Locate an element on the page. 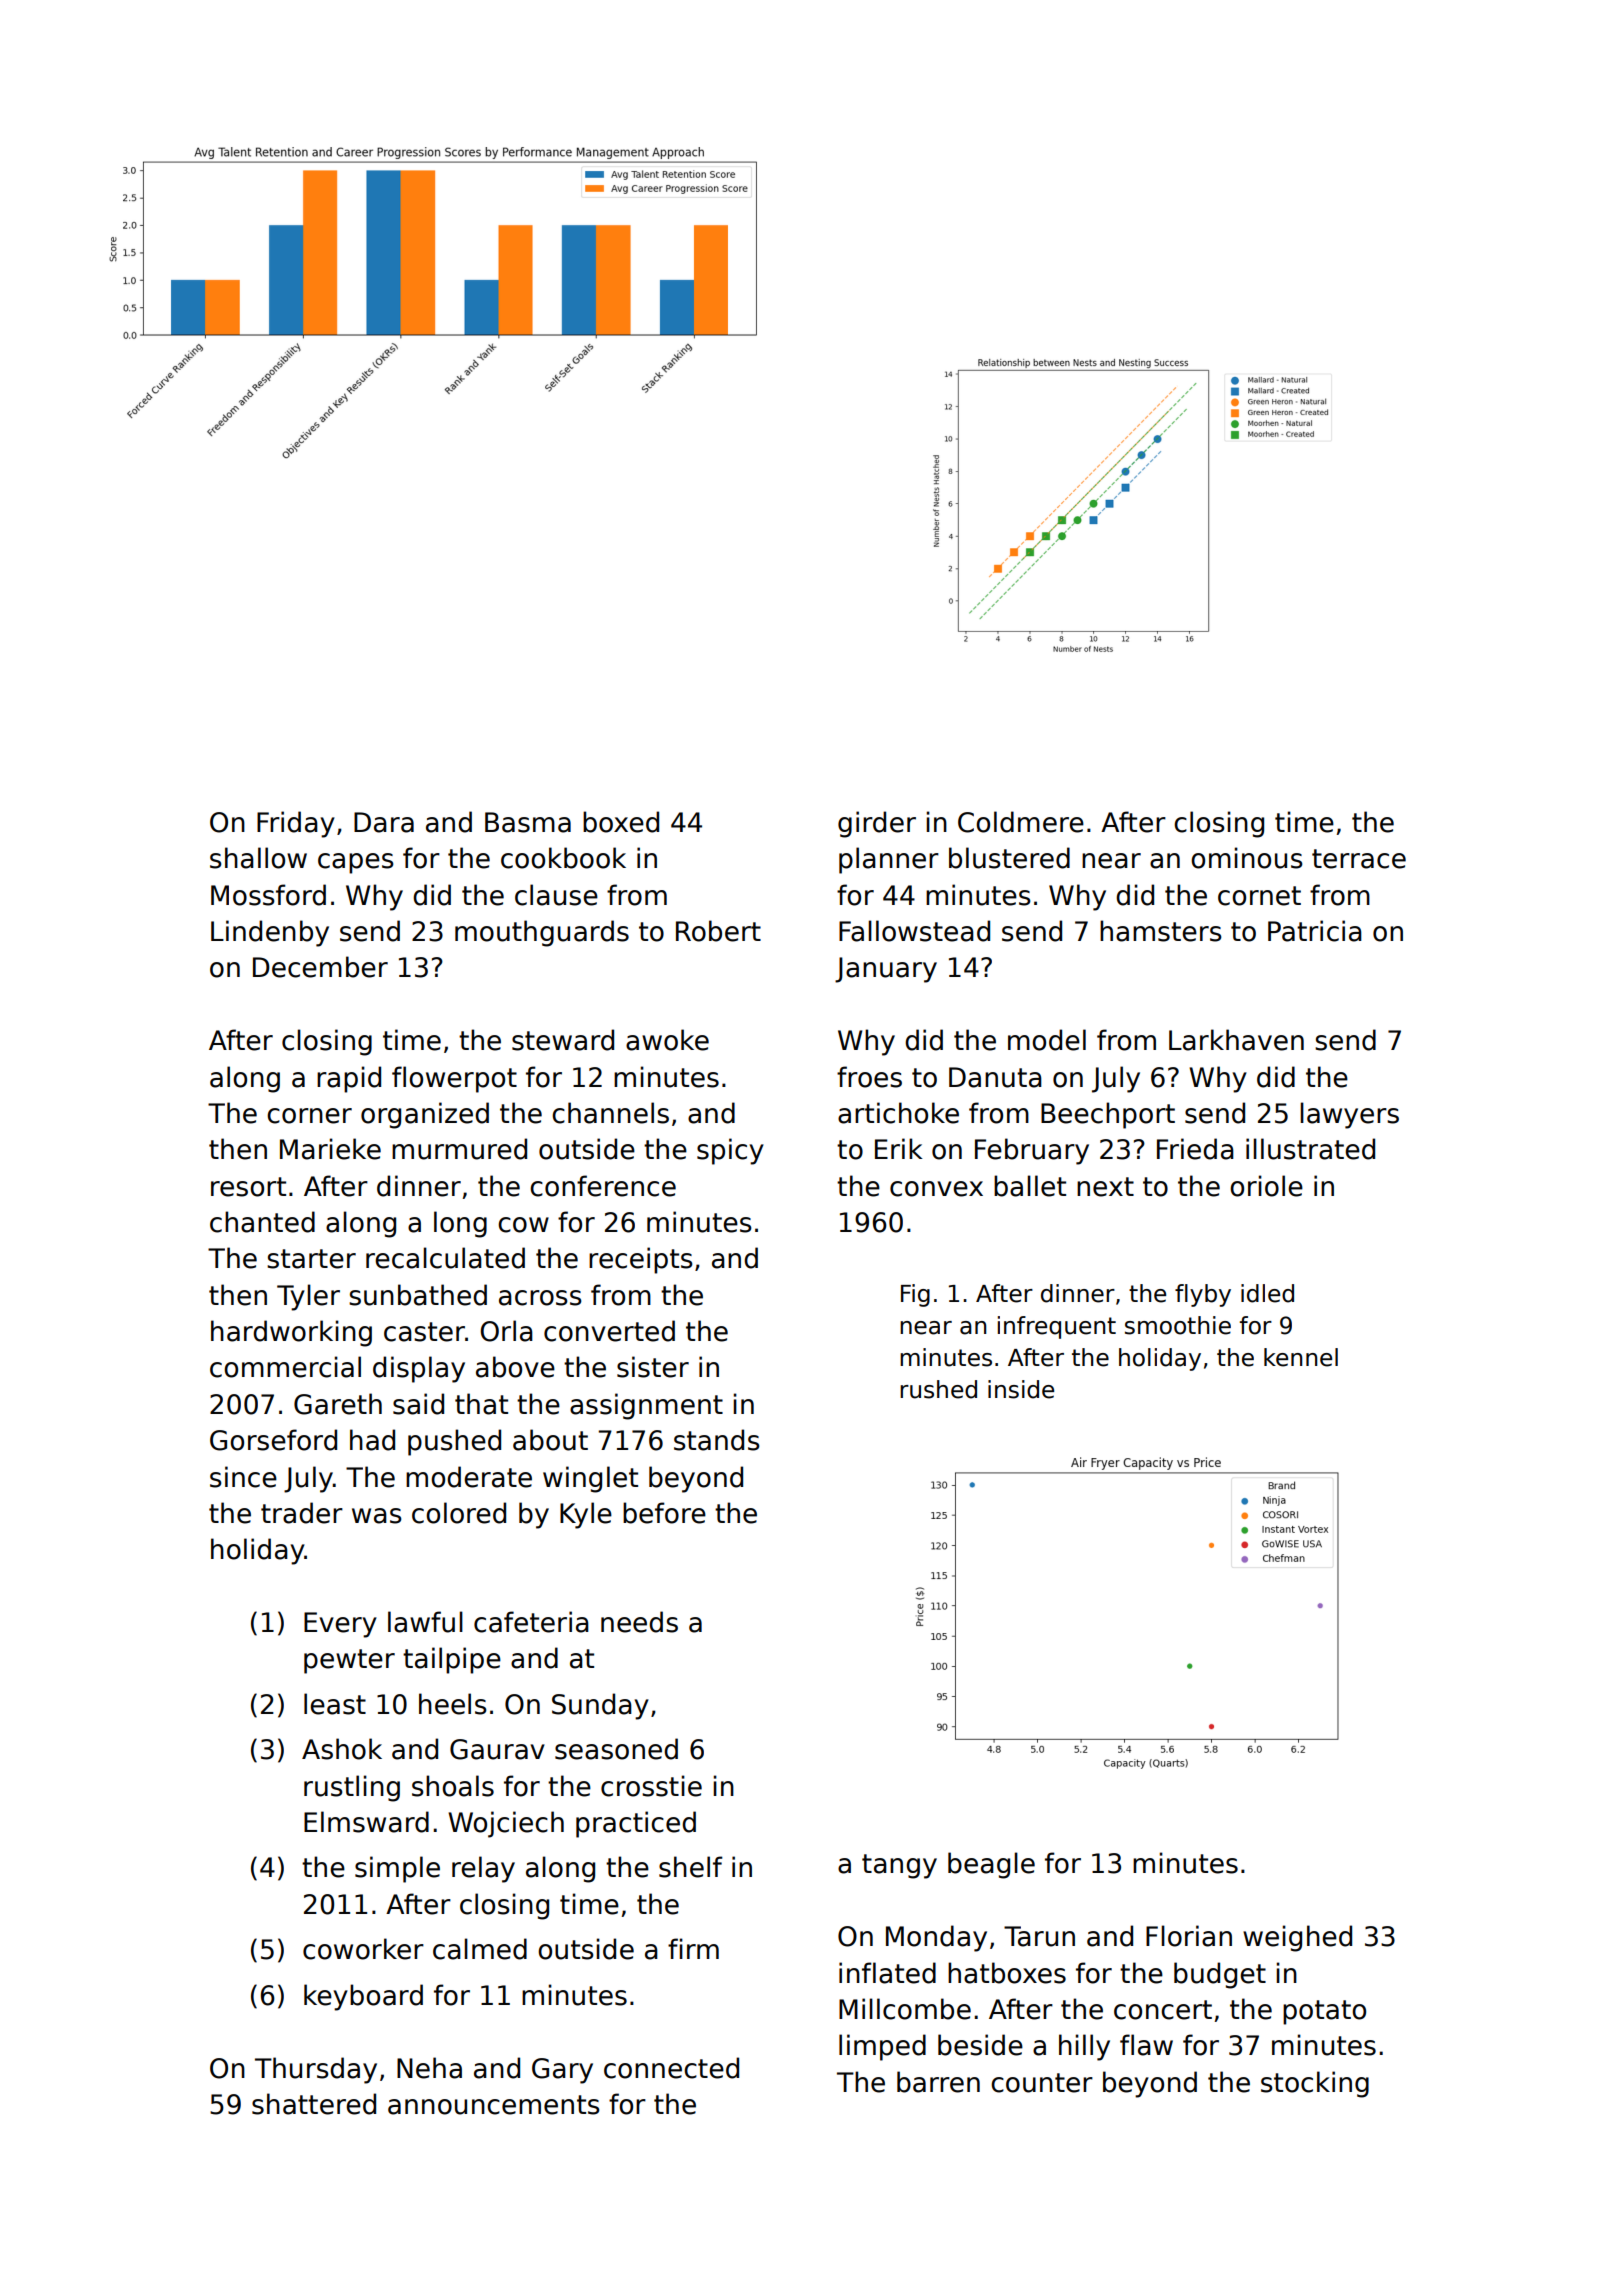 The image size is (1620, 2292). Basma is located at coordinates (528, 822).
